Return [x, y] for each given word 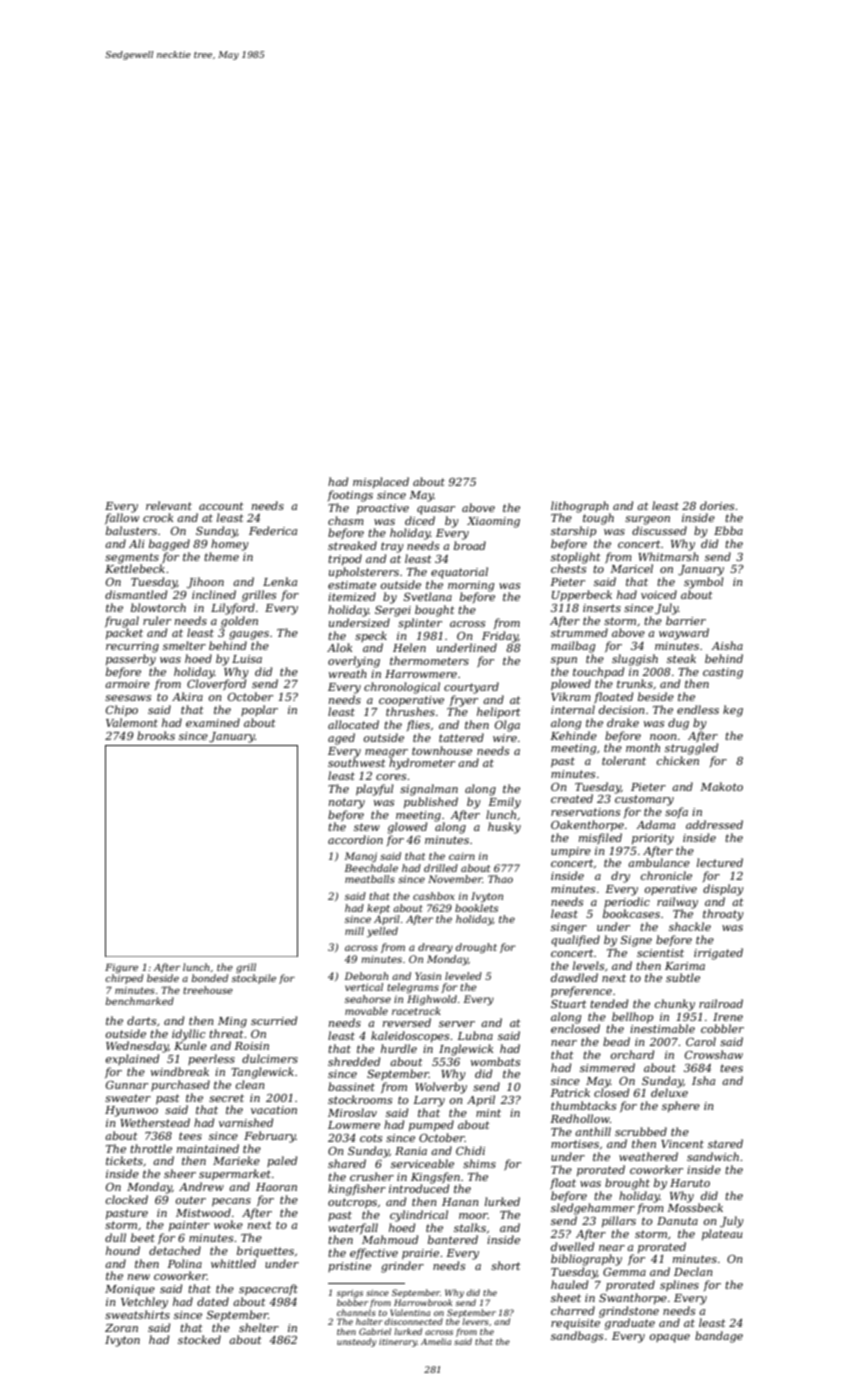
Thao [500, 879]
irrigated [718, 954]
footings [350, 496]
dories [717, 505]
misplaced [381, 482]
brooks [156, 735]
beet [143, 1237]
